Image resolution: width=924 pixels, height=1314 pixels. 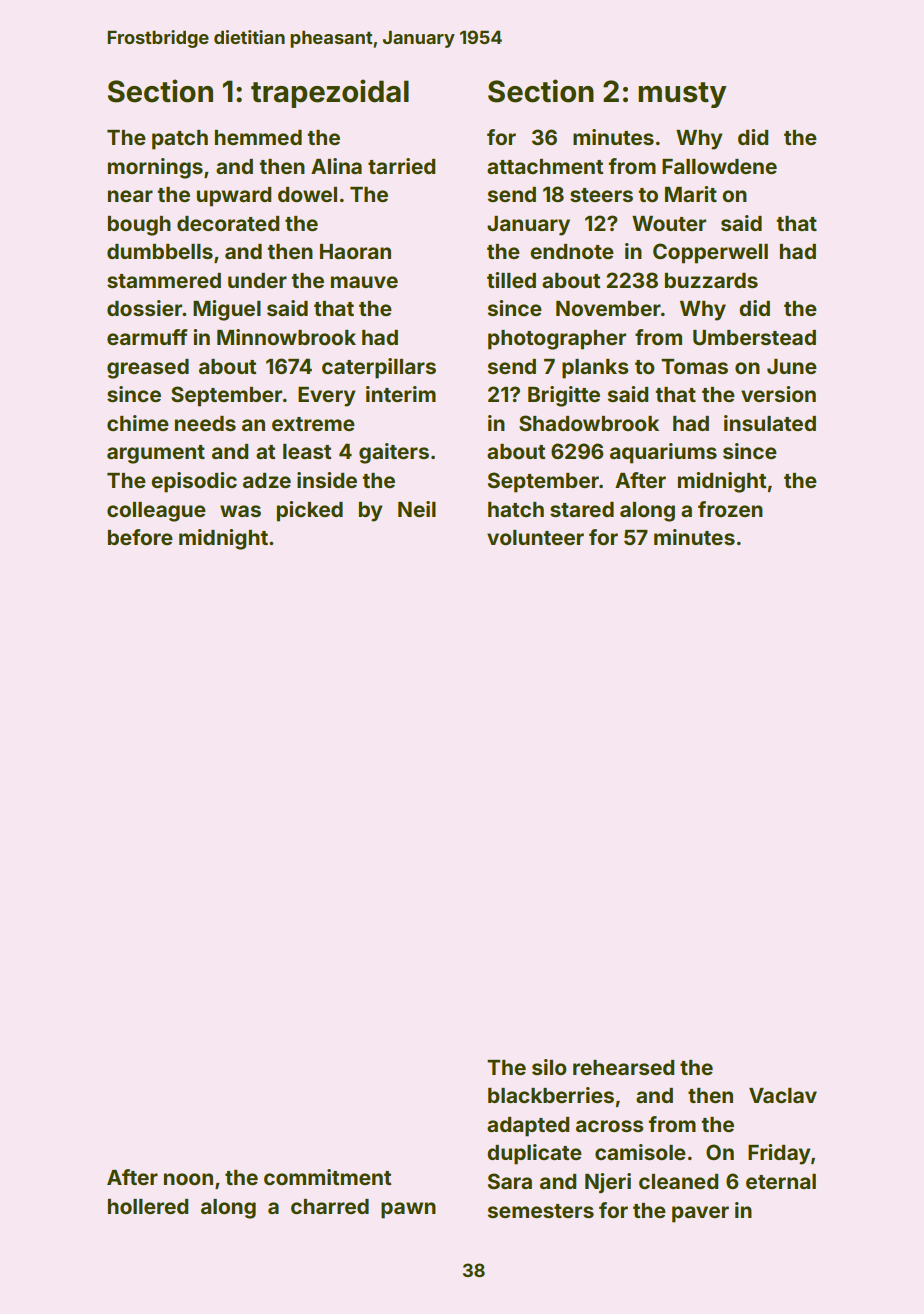 What do you see at coordinates (545, 166) in the screenshot?
I see `attachment` at bounding box center [545, 166].
